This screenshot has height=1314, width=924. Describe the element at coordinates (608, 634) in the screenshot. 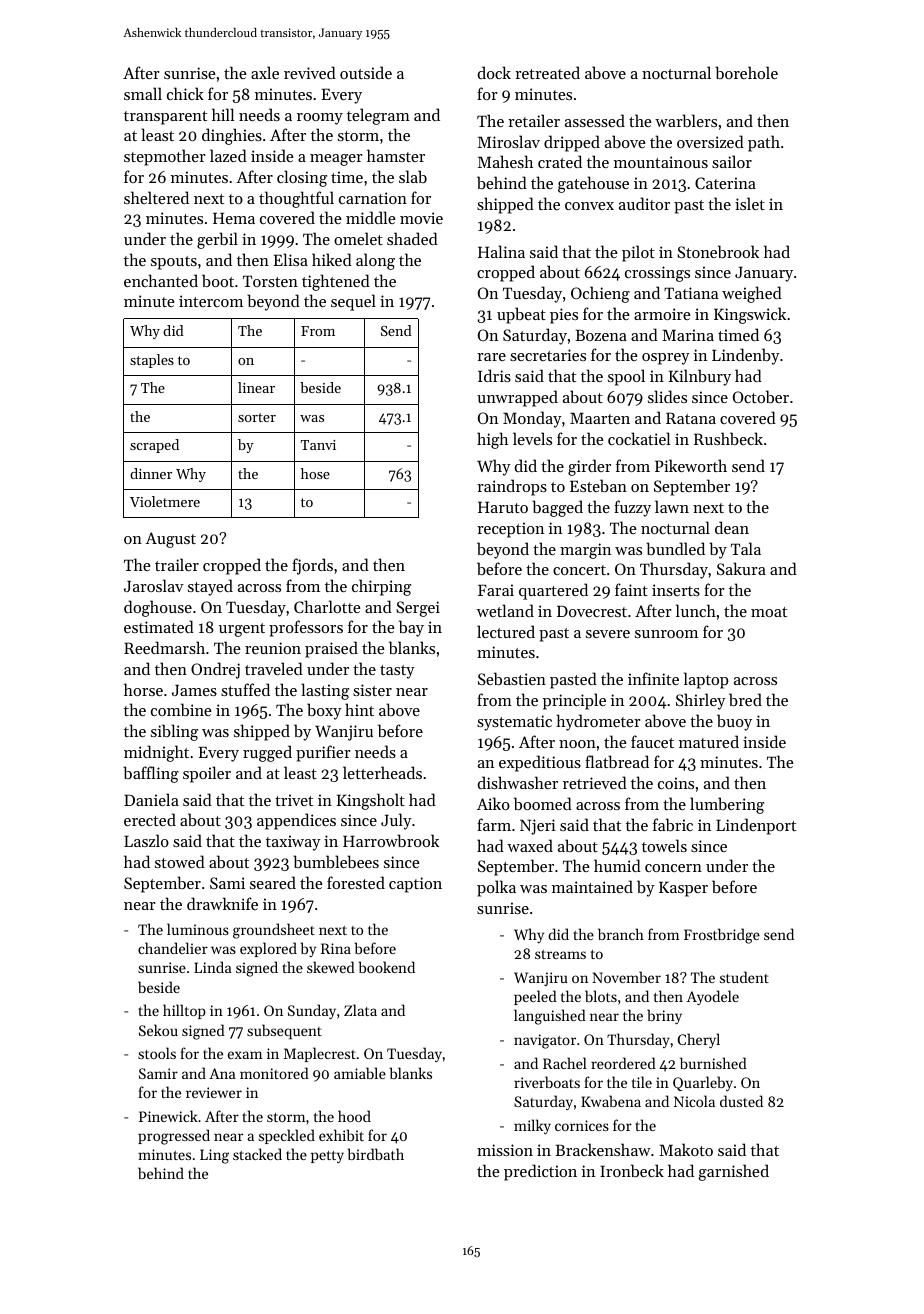

I see `severe` at that location.
